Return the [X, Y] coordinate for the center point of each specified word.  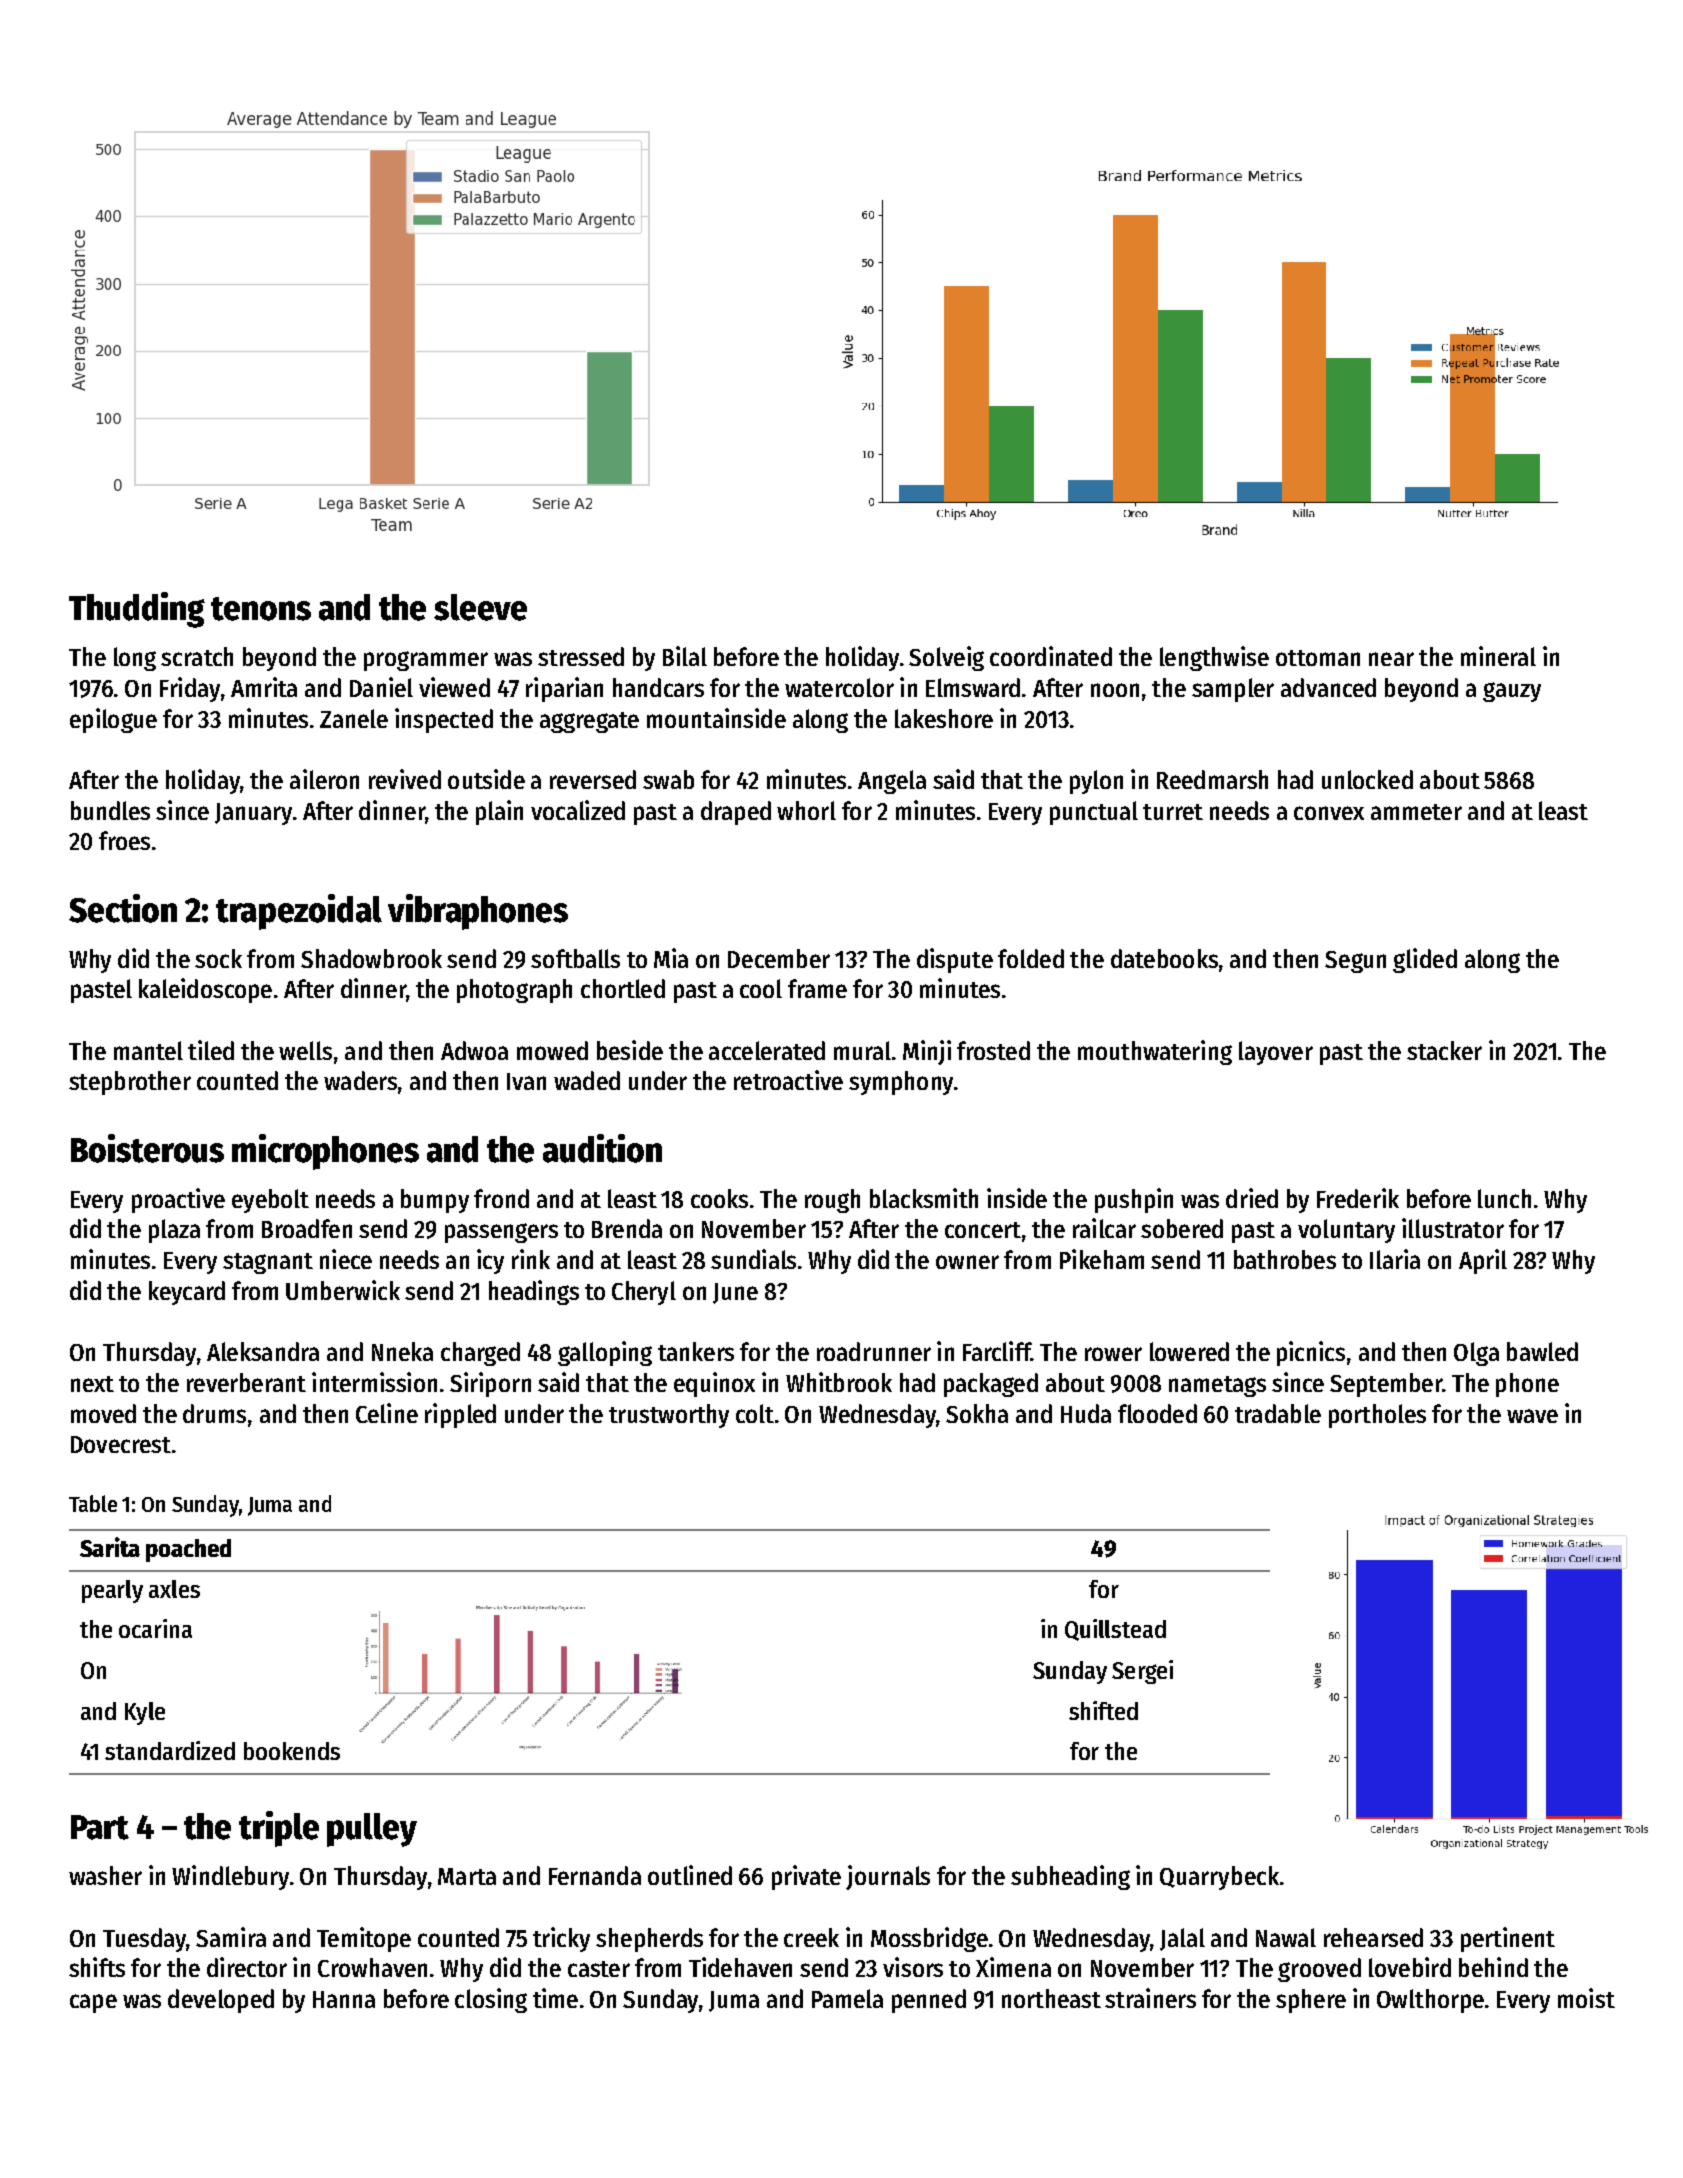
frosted [993, 1050]
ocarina [155, 1628]
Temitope [364, 1939]
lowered [1189, 1351]
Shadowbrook [371, 958]
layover [1276, 1053]
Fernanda [595, 1875]
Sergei [1142, 1672]
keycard [187, 1293]
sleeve [480, 607]
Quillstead [1115, 1630]
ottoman [1318, 658]
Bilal [685, 656]
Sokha [977, 1413]
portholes [1377, 1416]
